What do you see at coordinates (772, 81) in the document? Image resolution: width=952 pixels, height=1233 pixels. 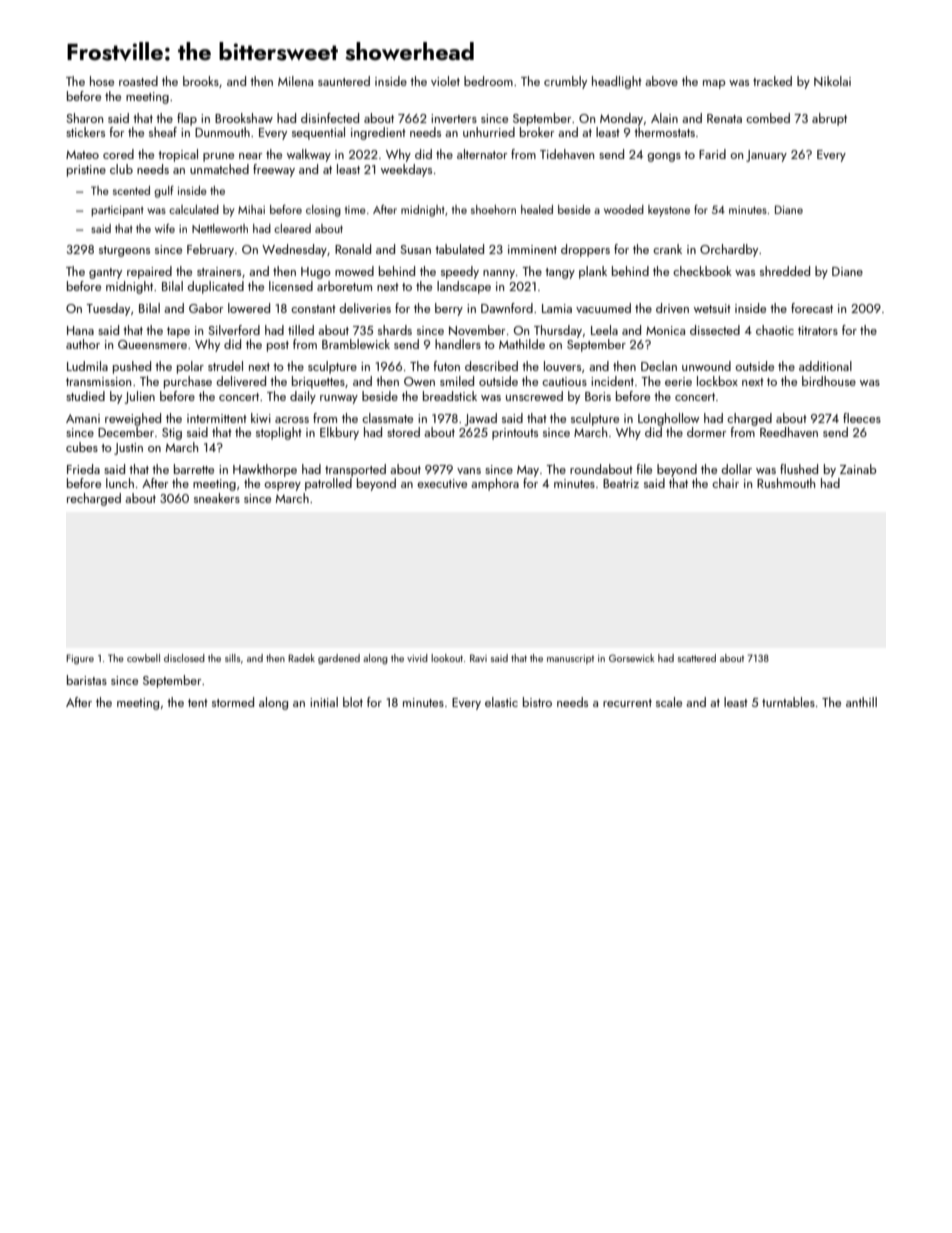 I see `tracked` at bounding box center [772, 81].
